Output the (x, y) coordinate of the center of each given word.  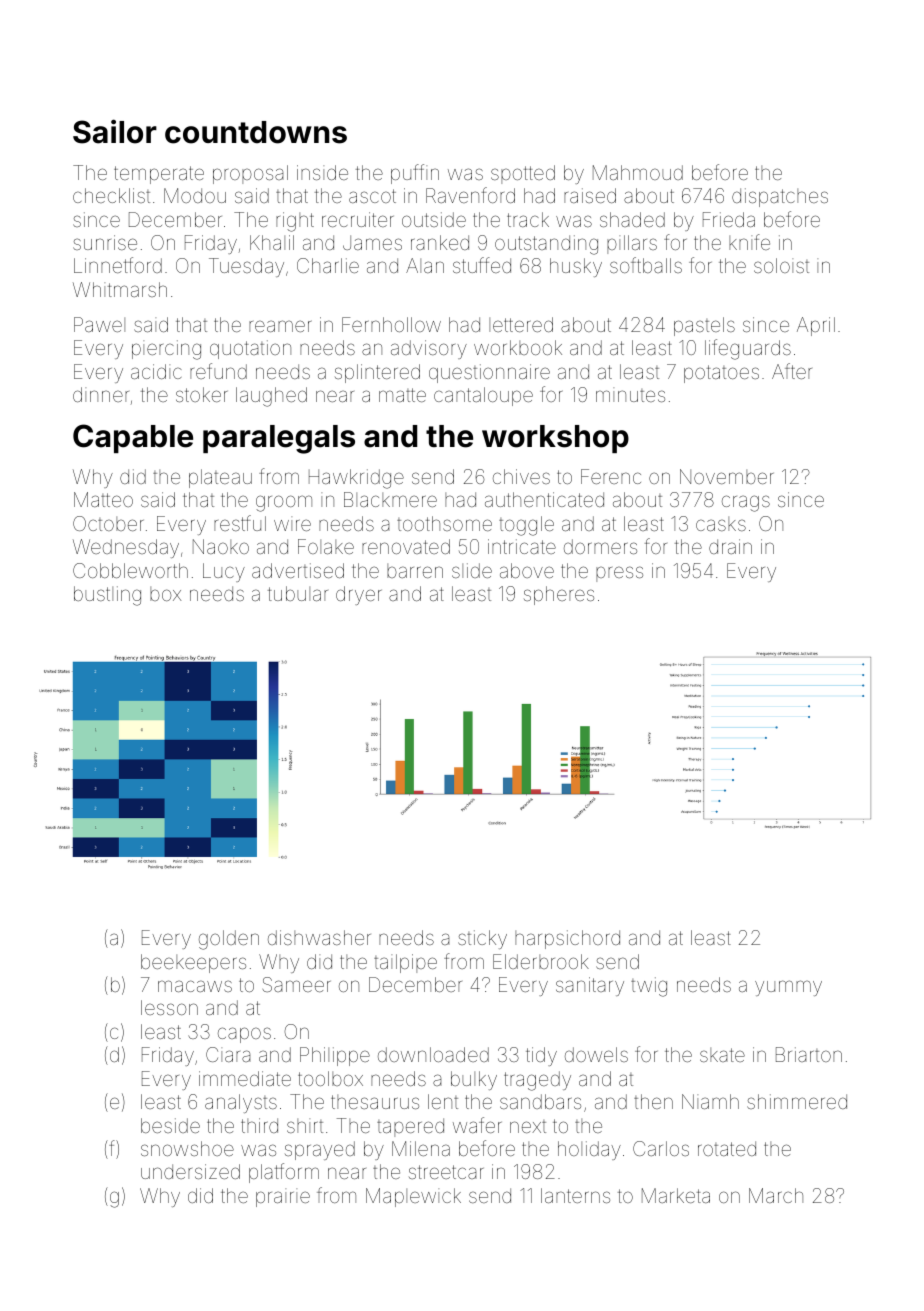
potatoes (721, 374)
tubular (298, 593)
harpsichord (567, 939)
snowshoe (187, 1148)
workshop (555, 439)
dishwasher (319, 937)
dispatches (780, 197)
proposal (250, 174)
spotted (523, 174)
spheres (559, 595)
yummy (788, 988)
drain (730, 546)
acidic (156, 371)
